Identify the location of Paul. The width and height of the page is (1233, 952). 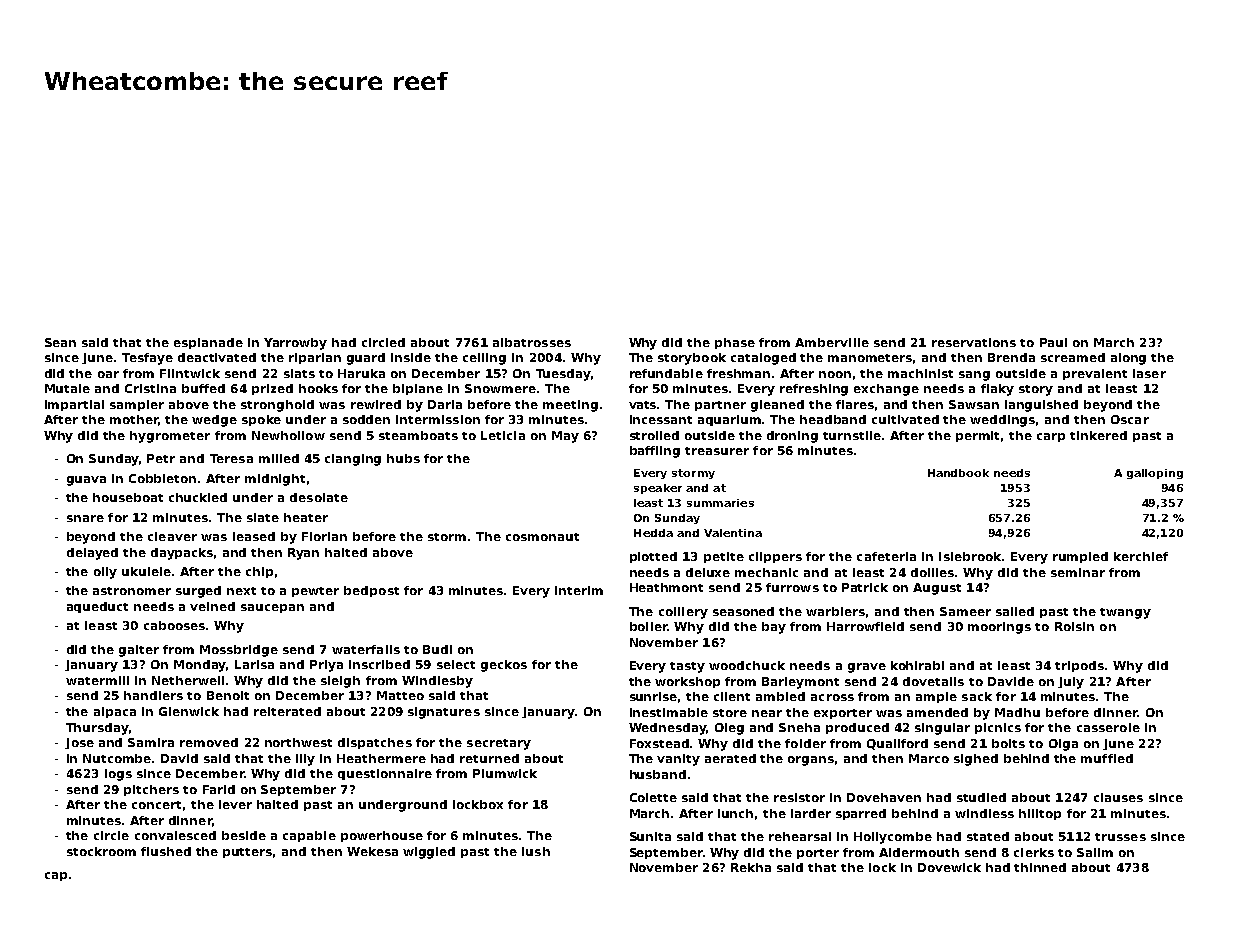
(1053, 342).
